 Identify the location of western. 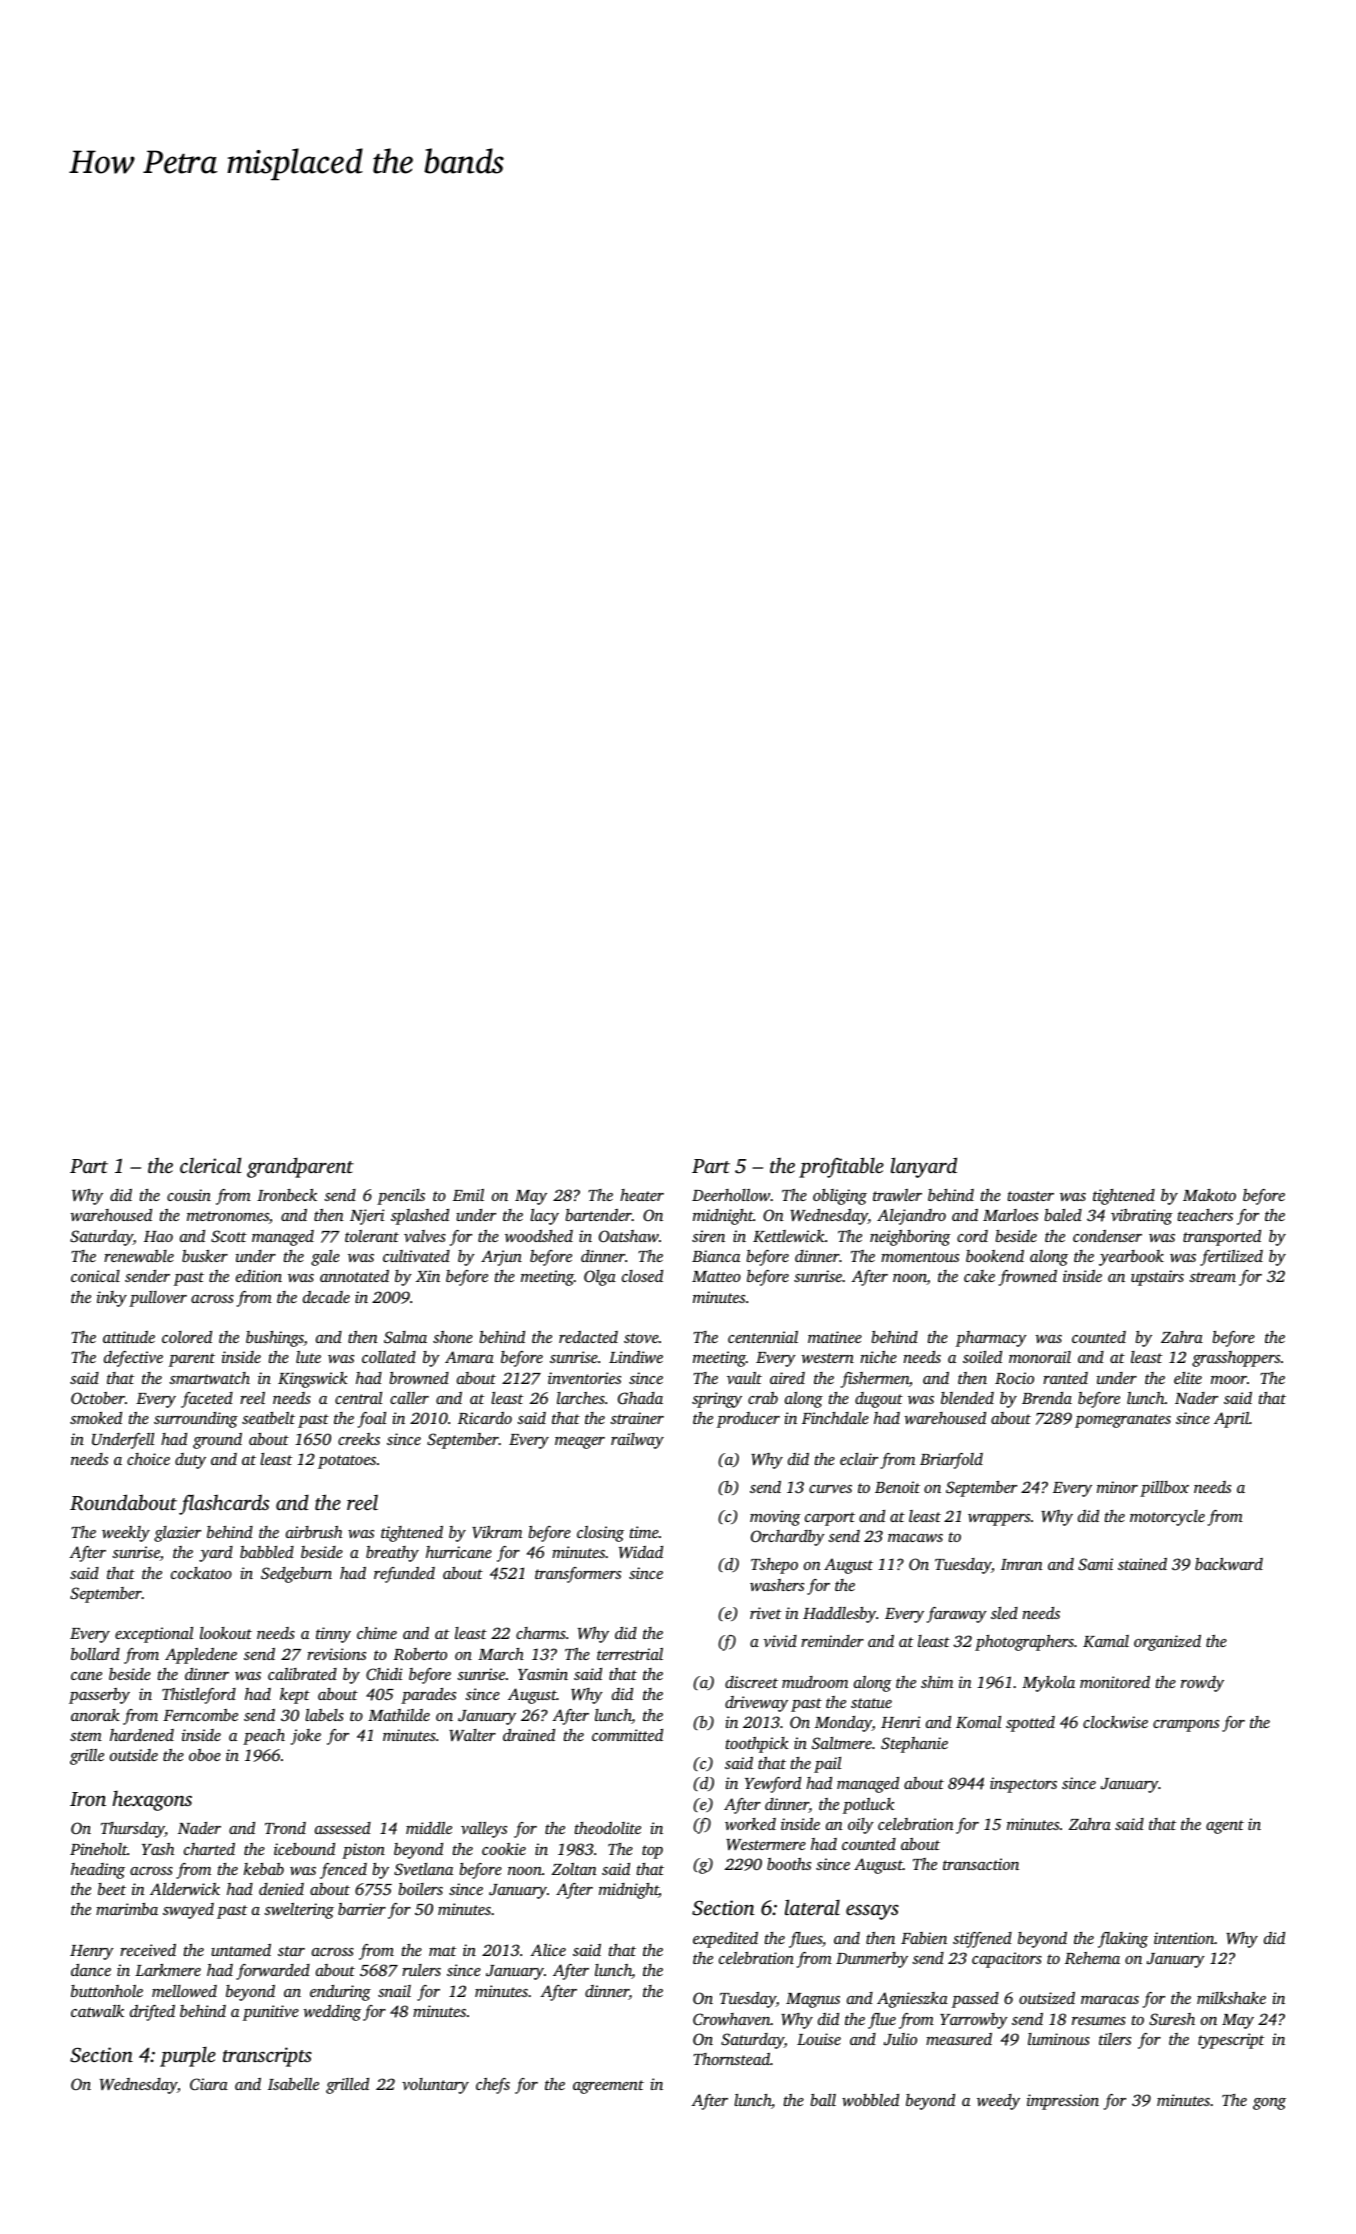
(827, 1358).
